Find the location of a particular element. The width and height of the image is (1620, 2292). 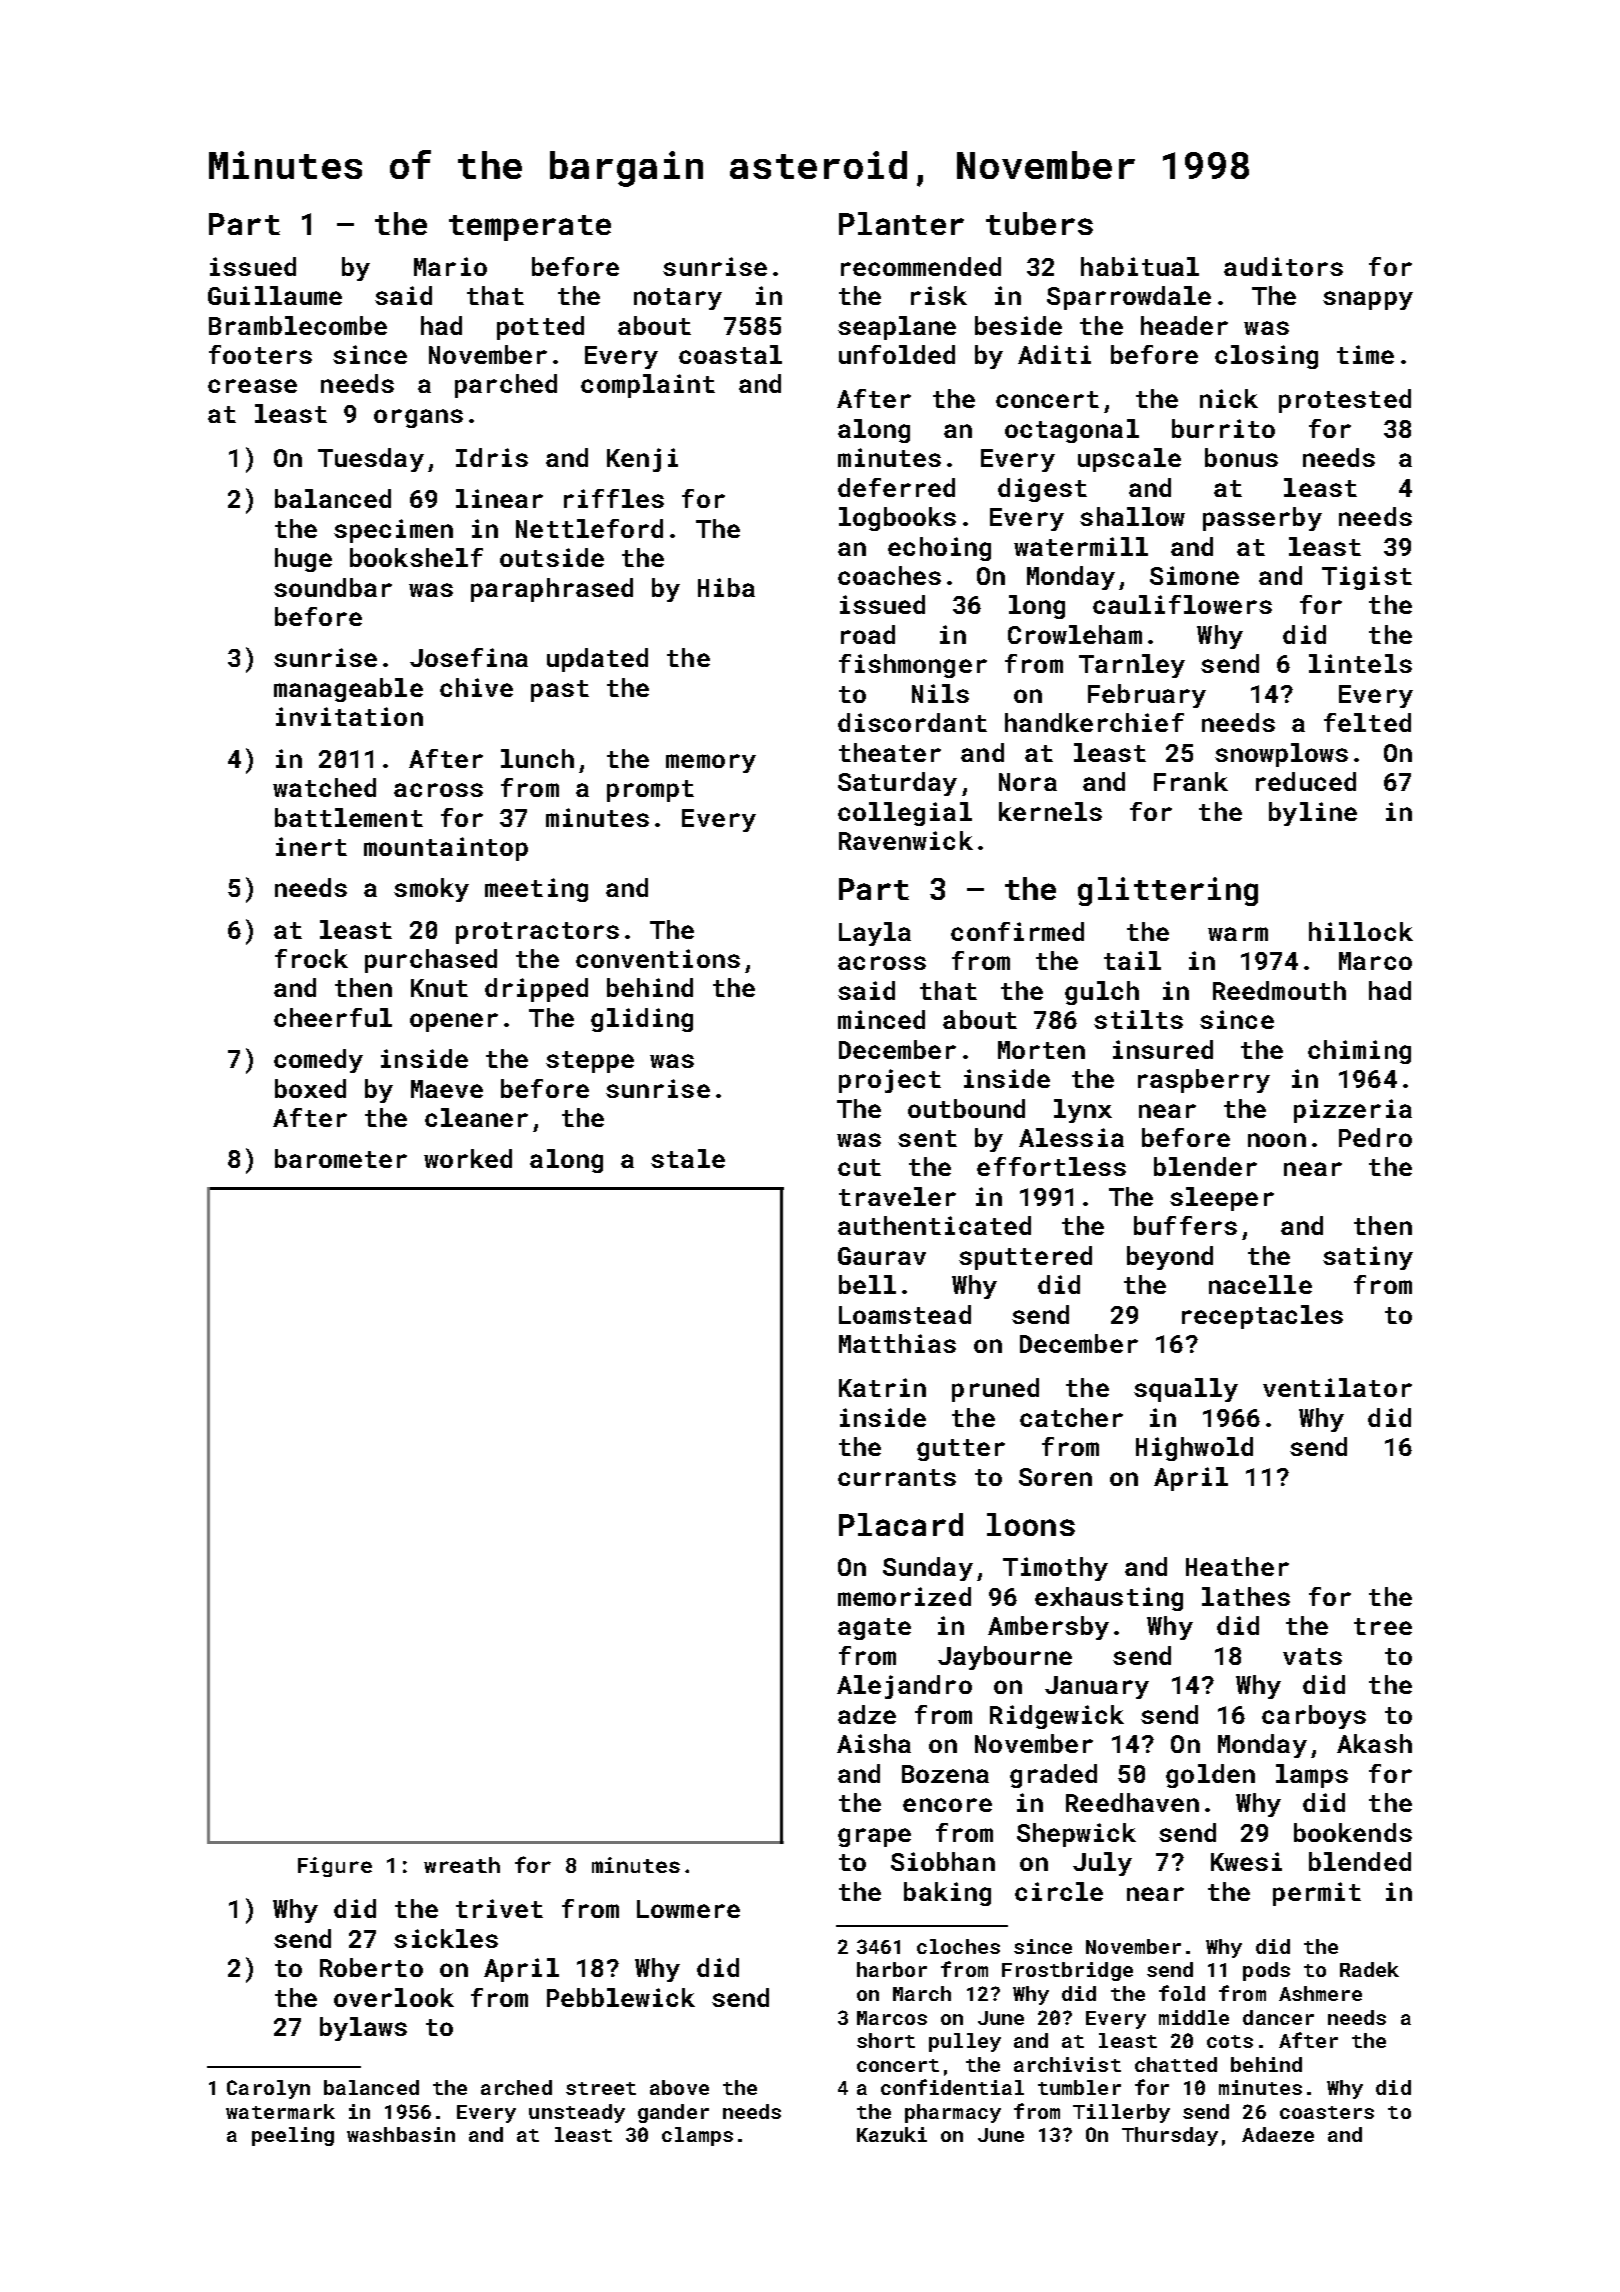

vats is located at coordinates (1312, 1656).
